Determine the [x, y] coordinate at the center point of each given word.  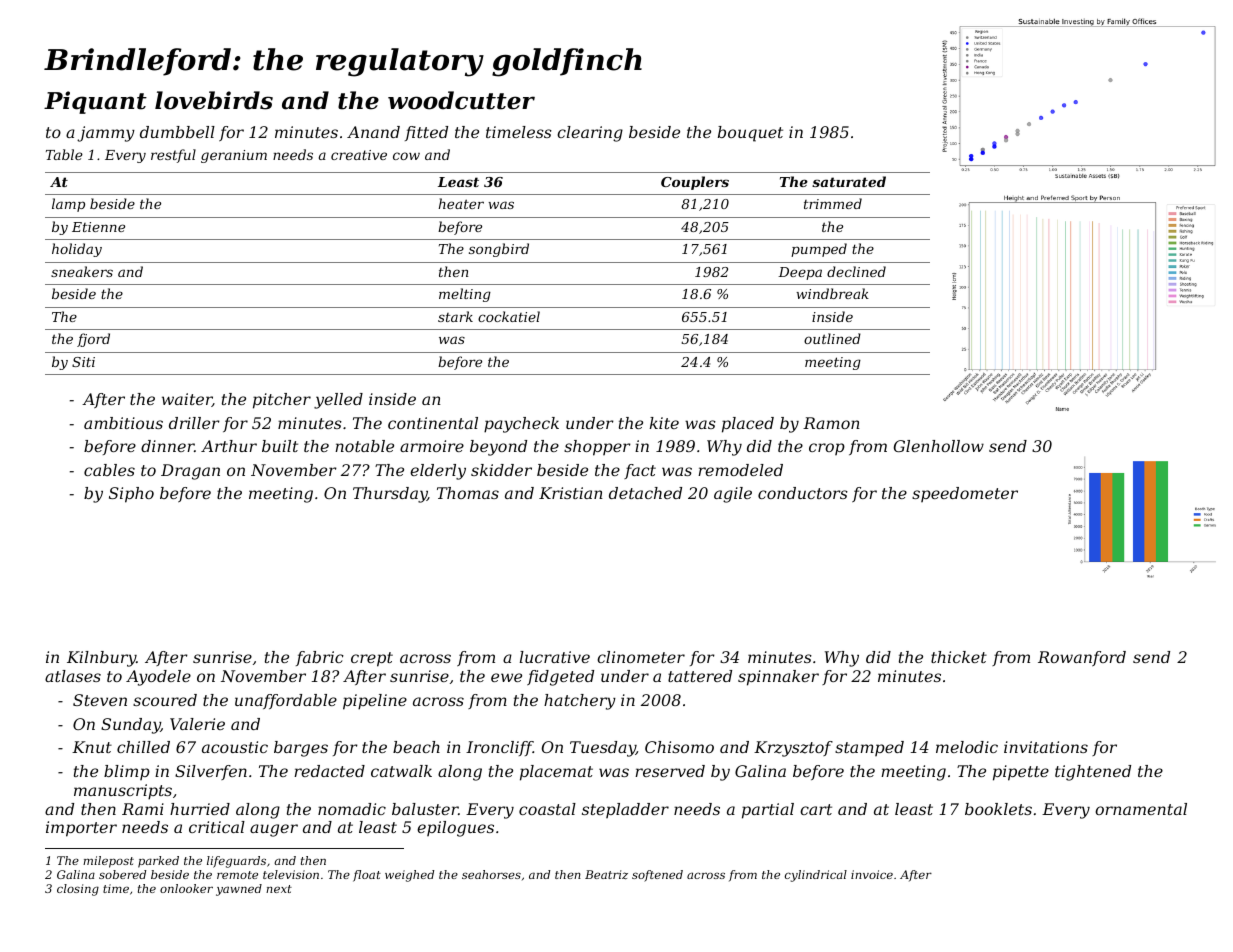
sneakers [82, 271]
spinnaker [778, 678]
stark [455, 316]
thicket [959, 657]
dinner [167, 446]
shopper [597, 448]
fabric [320, 658]
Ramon [831, 423]
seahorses [491, 874]
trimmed [833, 203]
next [279, 889]
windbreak [832, 293]
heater [461, 203]
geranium [234, 156]
